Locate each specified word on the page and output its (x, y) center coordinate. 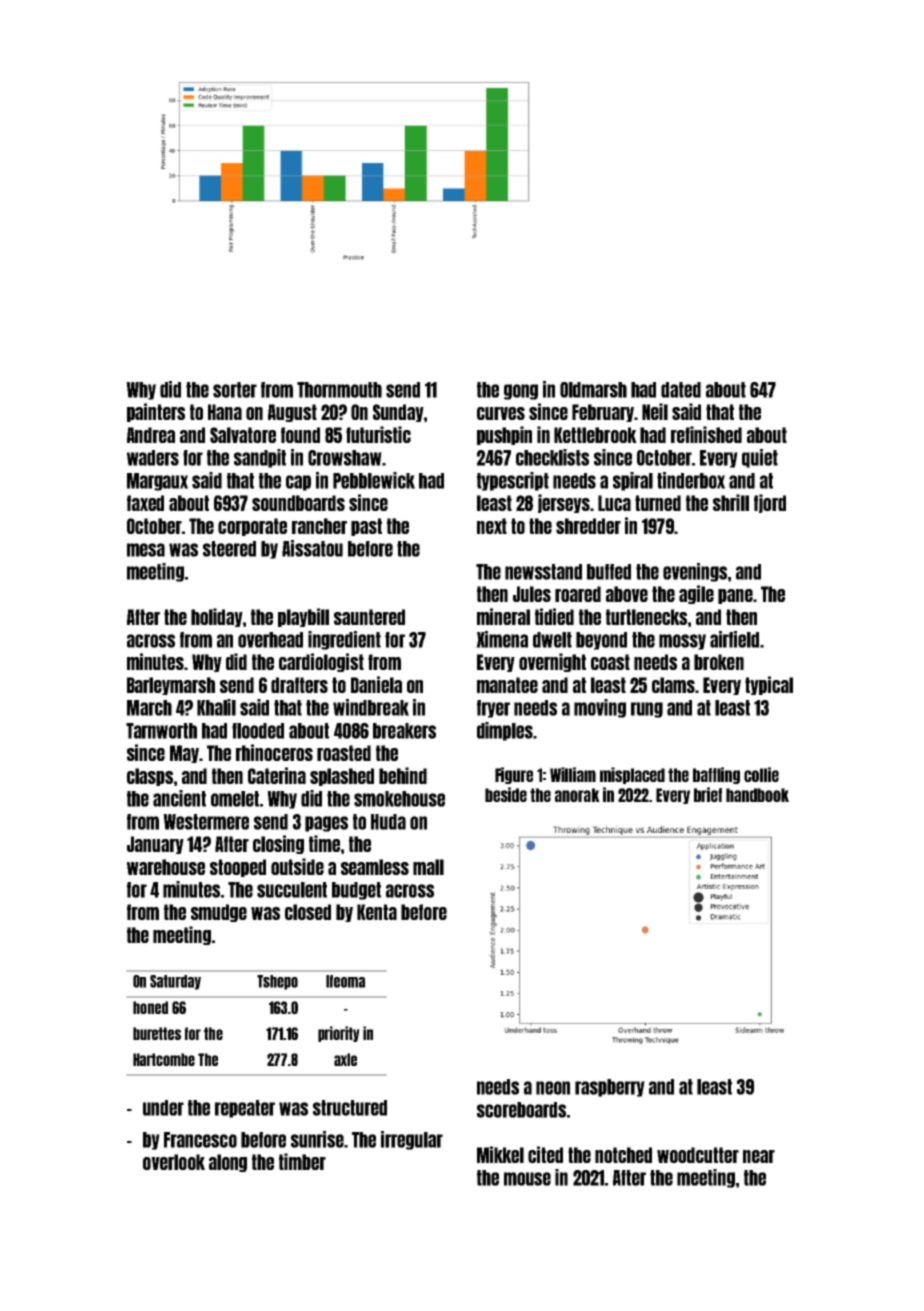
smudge (219, 913)
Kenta (377, 912)
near (759, 1156)
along (228, 1163)
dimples (505, 731)
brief (708, 794)
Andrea (151, 435)
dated (681, 390)
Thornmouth (339, 390)
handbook (757, 795)
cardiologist (321, 662)
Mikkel (500, 1154)
